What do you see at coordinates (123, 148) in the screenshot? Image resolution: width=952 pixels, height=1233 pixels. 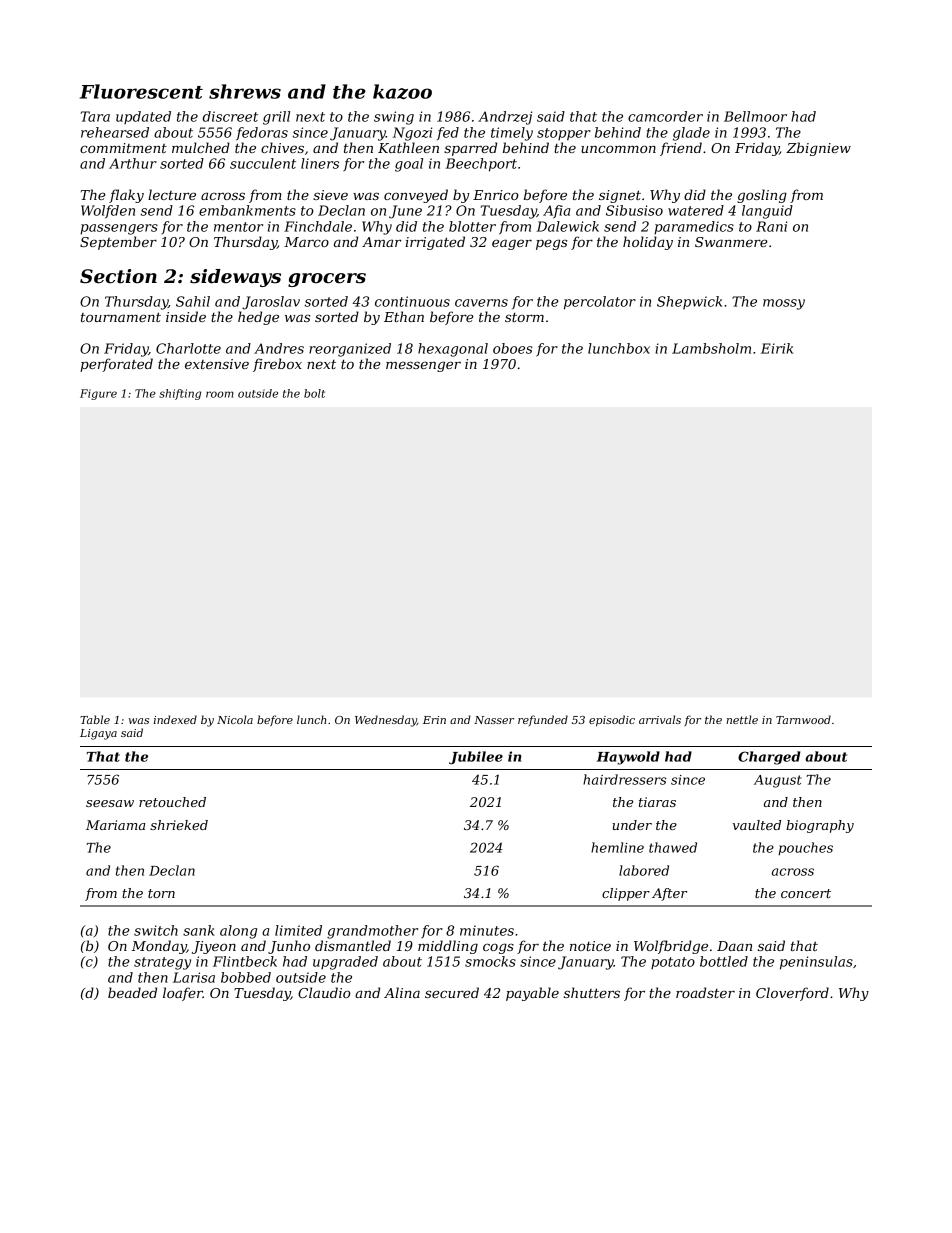 I see `commitment` at bounding box center [123, 148].
